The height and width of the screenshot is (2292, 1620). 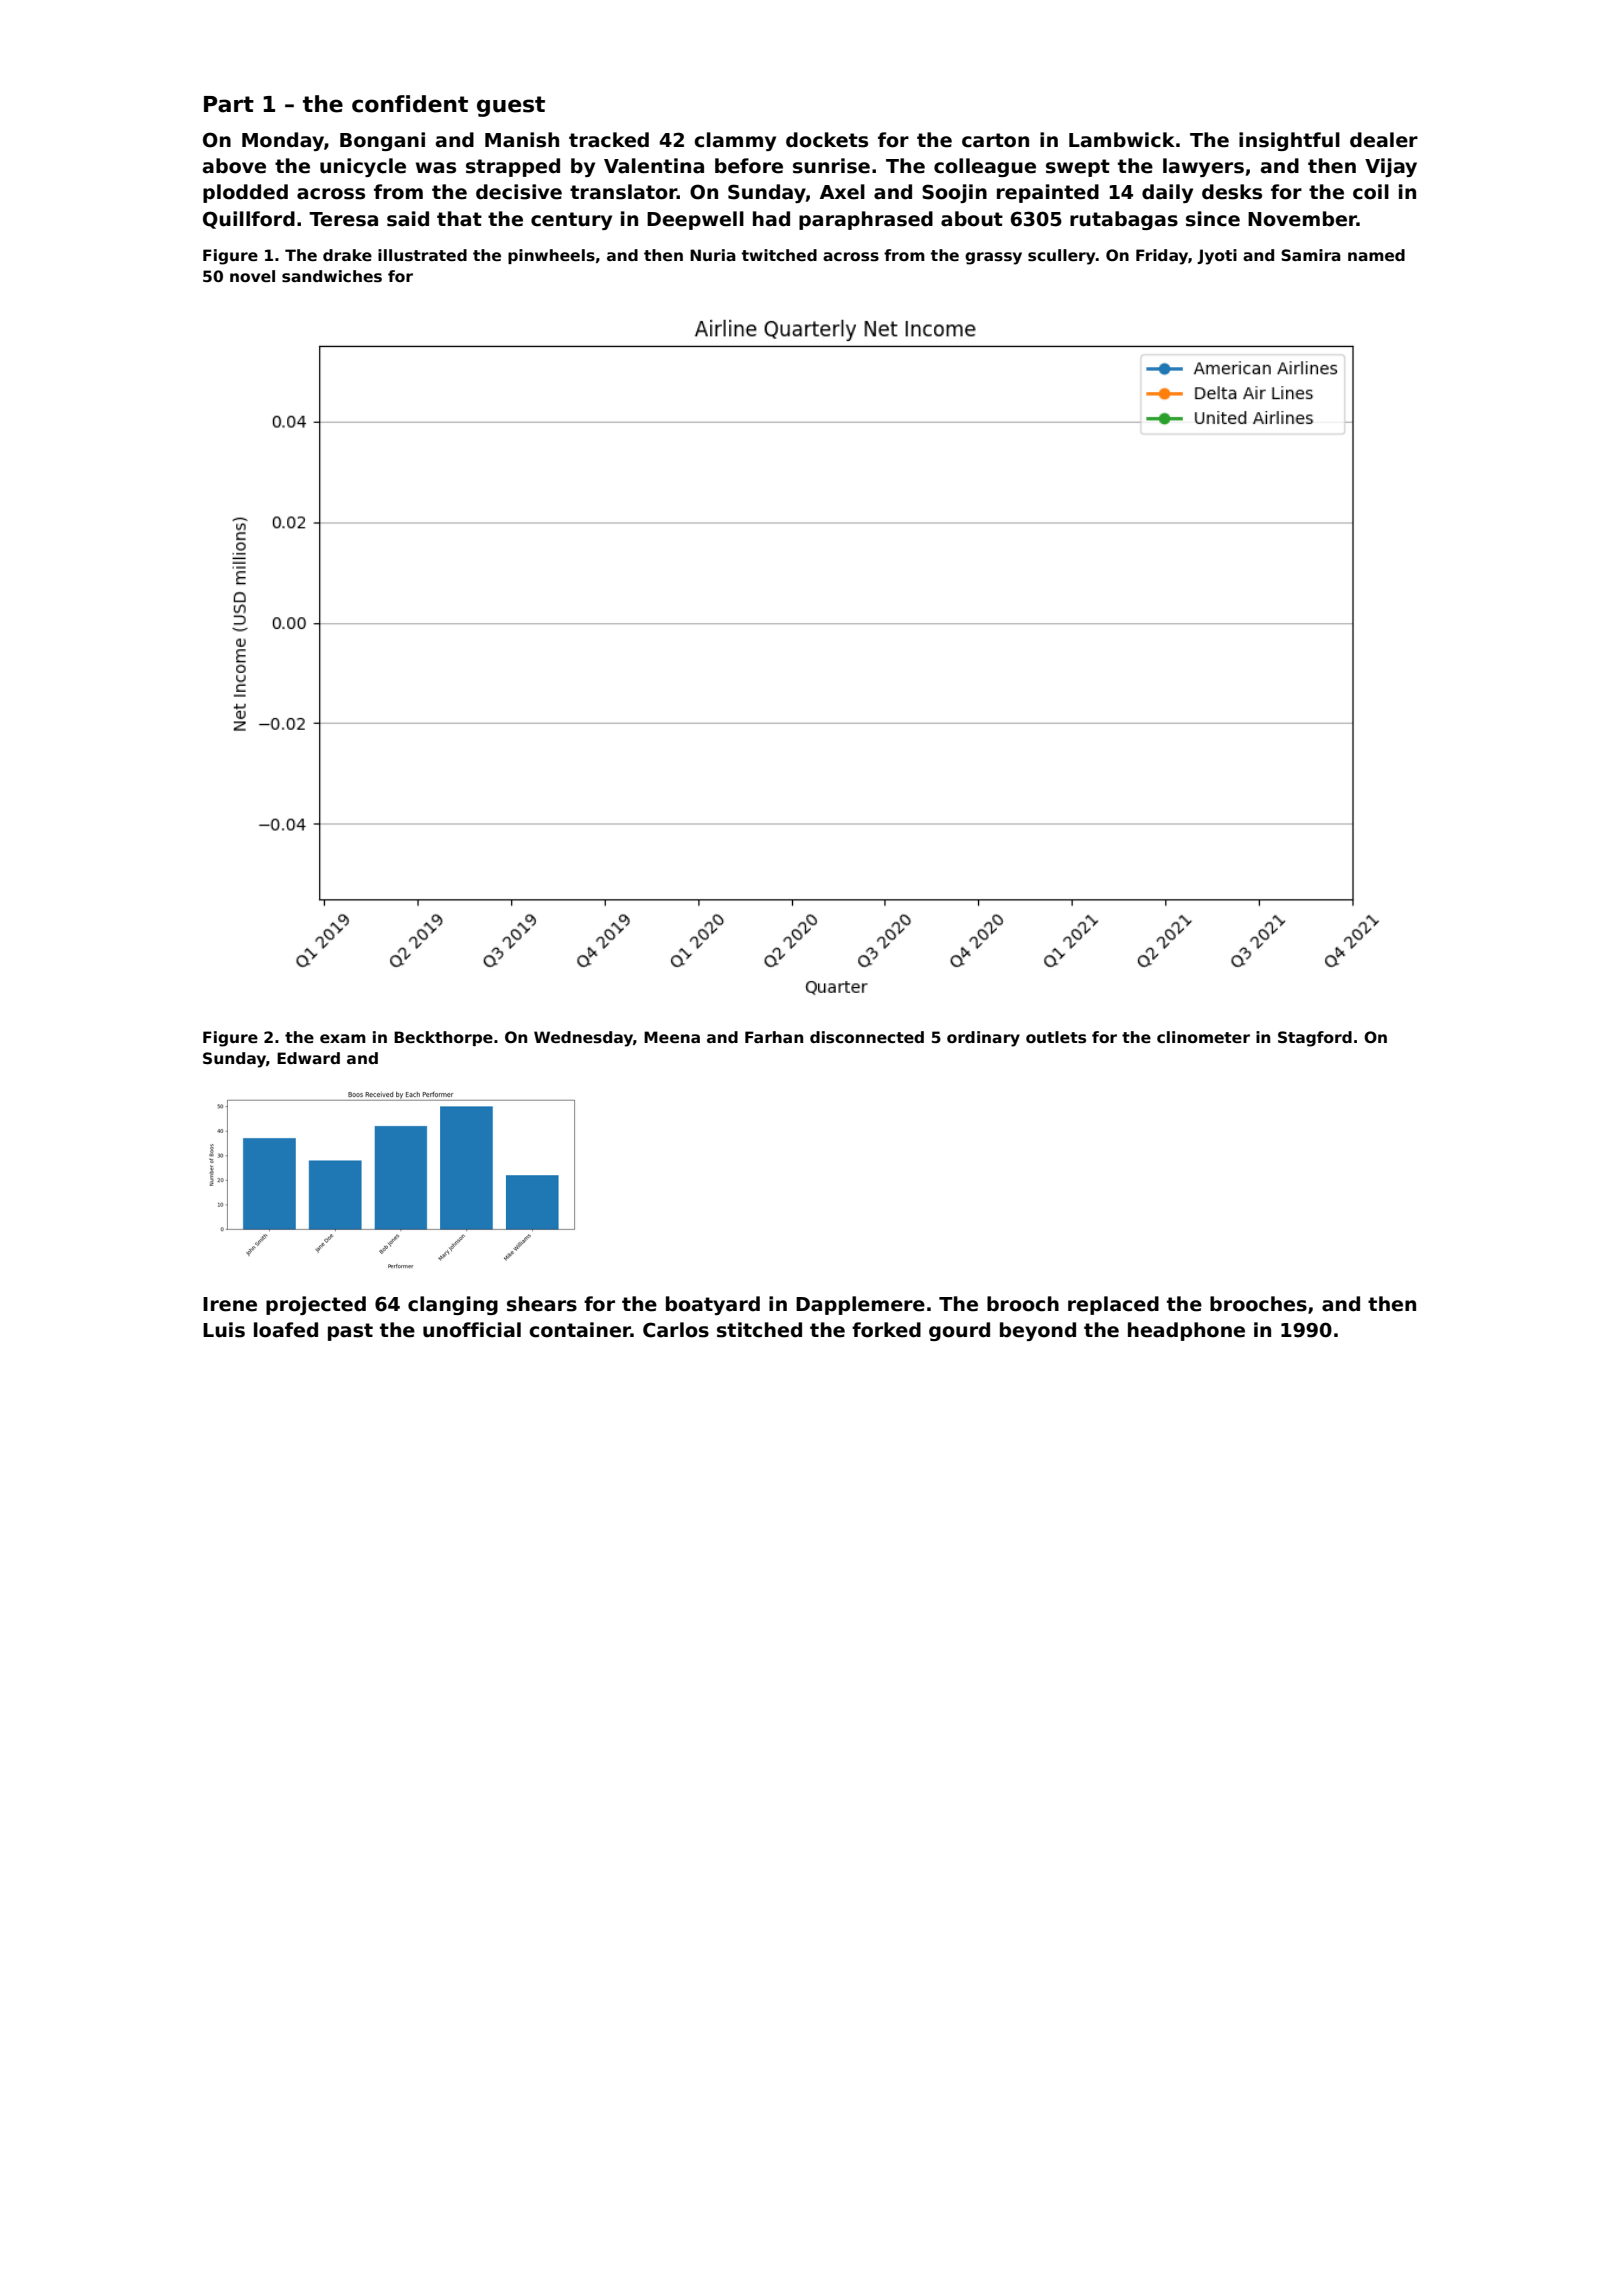 I want to click on Meena, so click(x=672, y=1037).
